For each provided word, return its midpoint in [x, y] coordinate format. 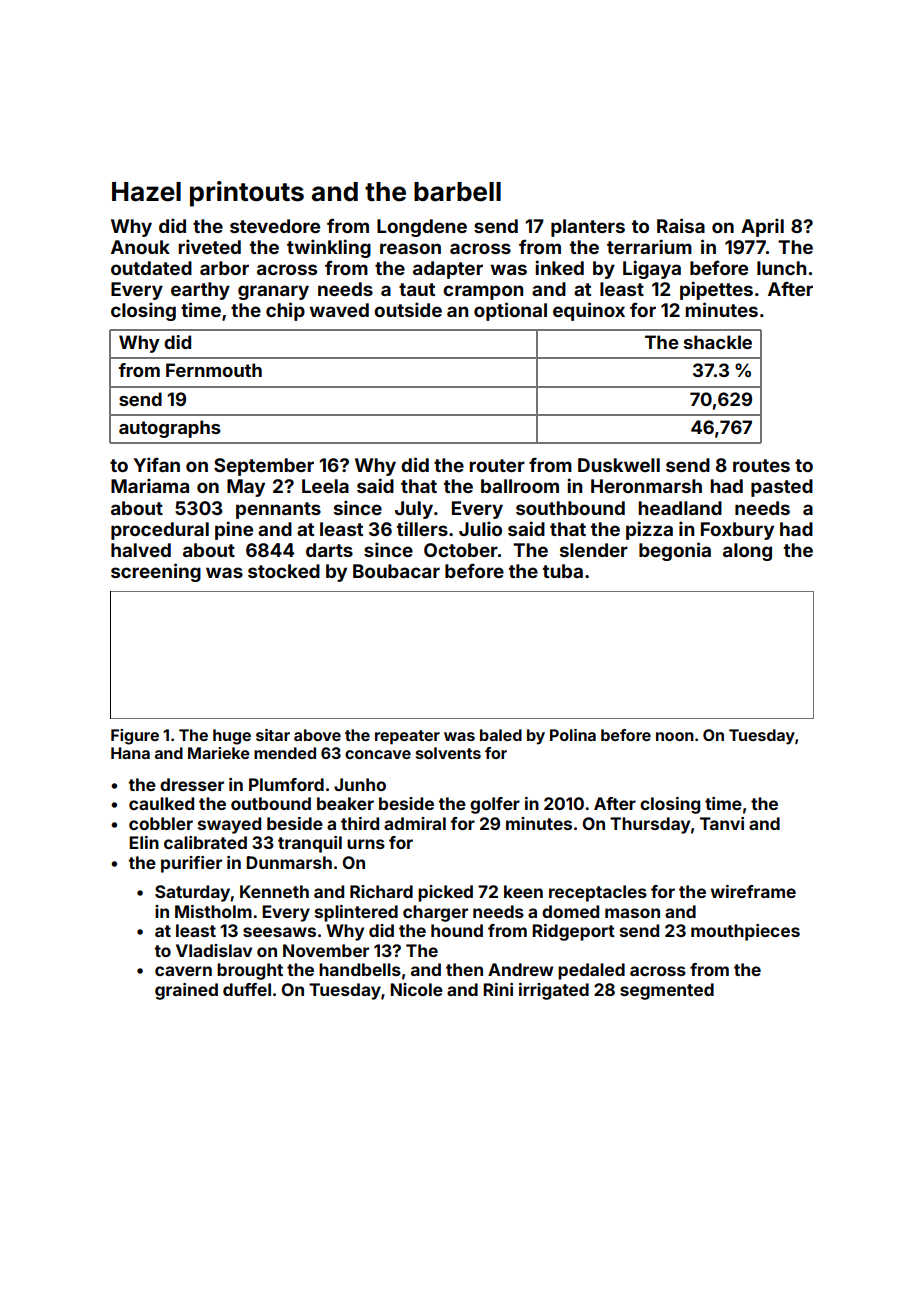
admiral [415, 823]
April [762, 227]
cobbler [161, 823]
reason [410, 248]
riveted [209, 246]
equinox [589, 311]
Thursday [650, 825]
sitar [273, 735]
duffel [247, 989]
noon [675, 736]
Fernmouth [214, 370]
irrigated [554, 991]
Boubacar [396, 571]
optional [510, 311]
